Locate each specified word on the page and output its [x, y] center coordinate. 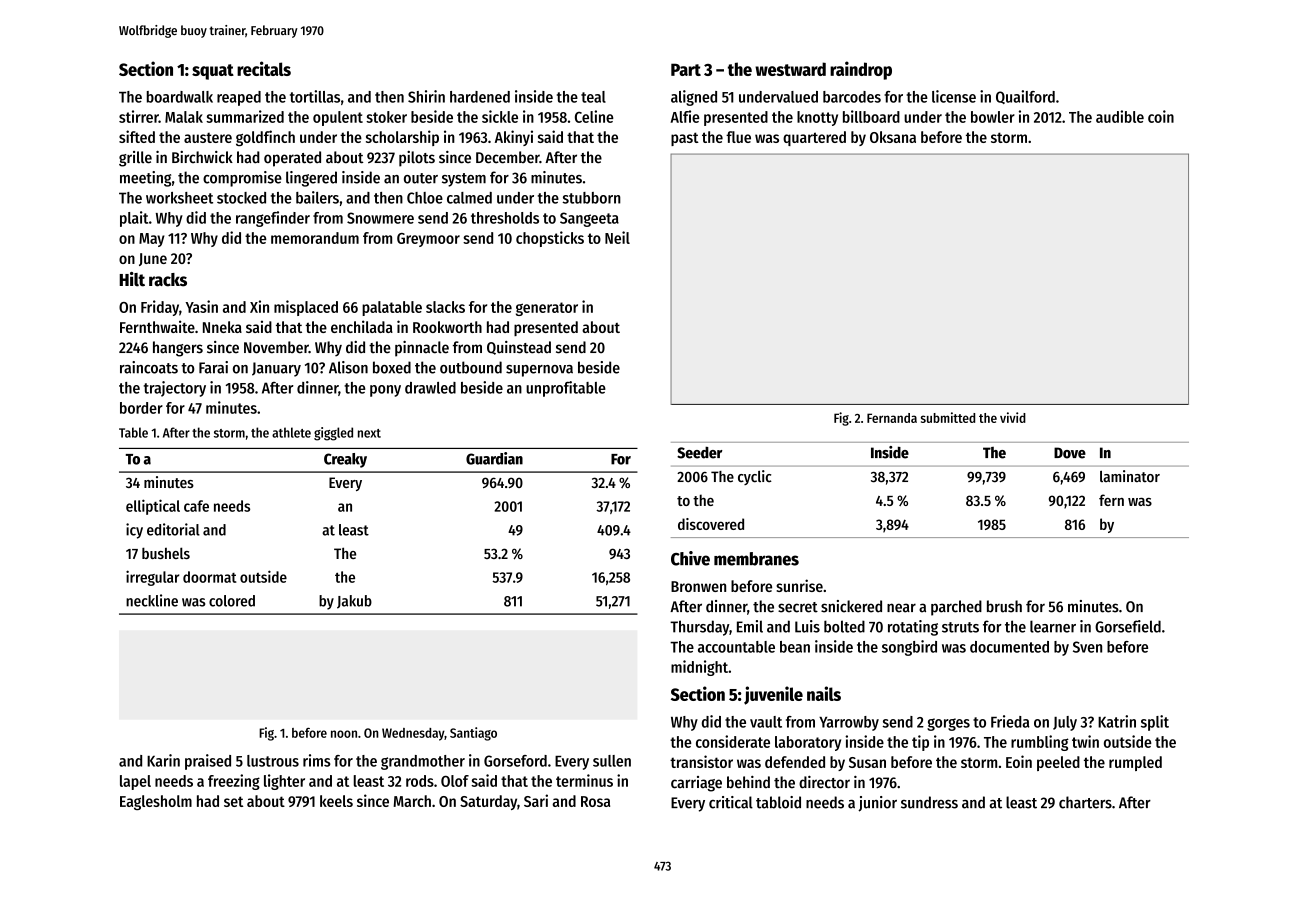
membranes [756, 559]
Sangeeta [589, 219]
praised [208, 762]
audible [1120, 116]
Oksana [893, 137]
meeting [145, 179]
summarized [245, 116]
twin [1085, 741]
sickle [500, 116]
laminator [1130, 476]
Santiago [473, 734]
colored [232, 601]
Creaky [345, 460]
